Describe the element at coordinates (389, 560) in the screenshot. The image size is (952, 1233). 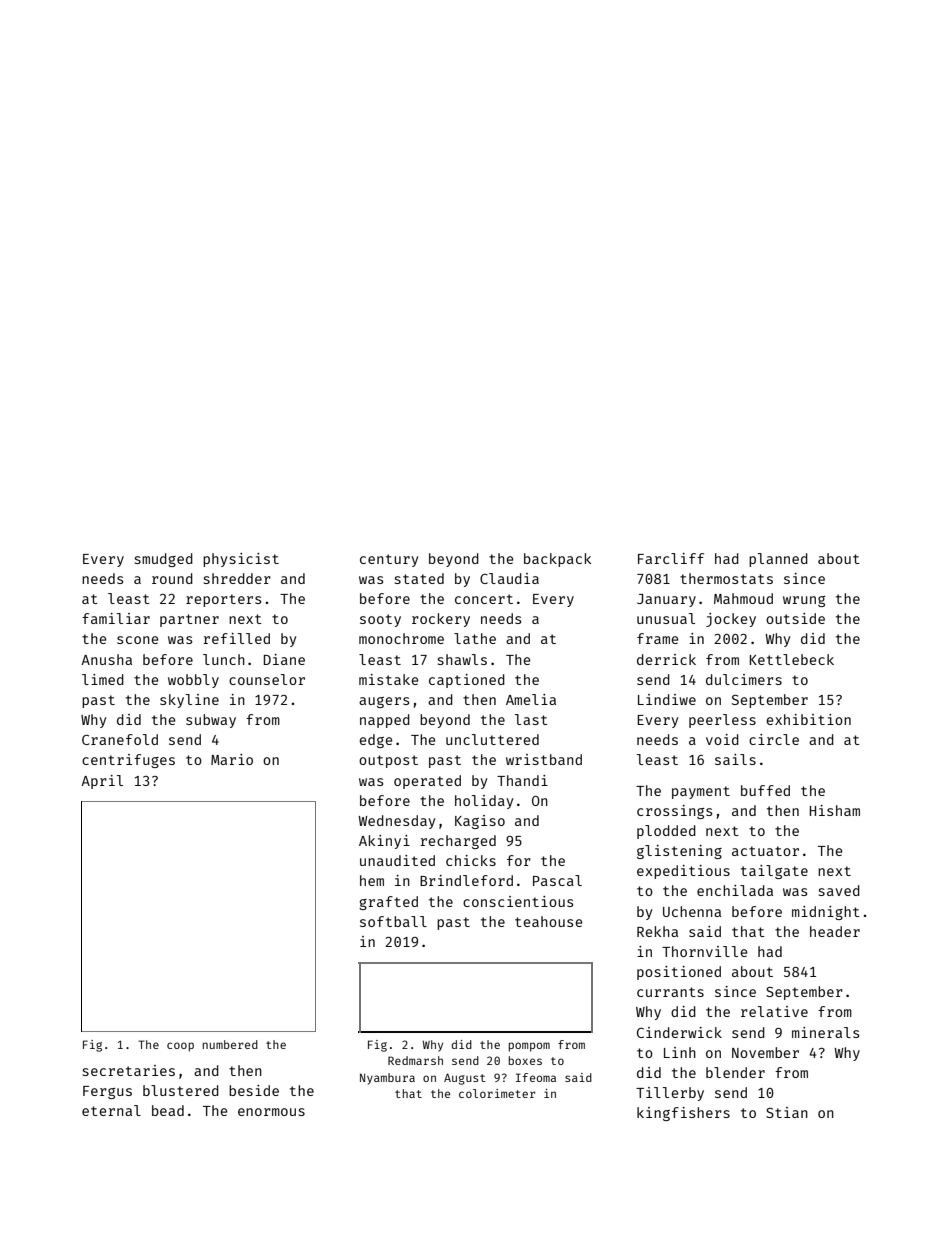
I see `century` at that location.
